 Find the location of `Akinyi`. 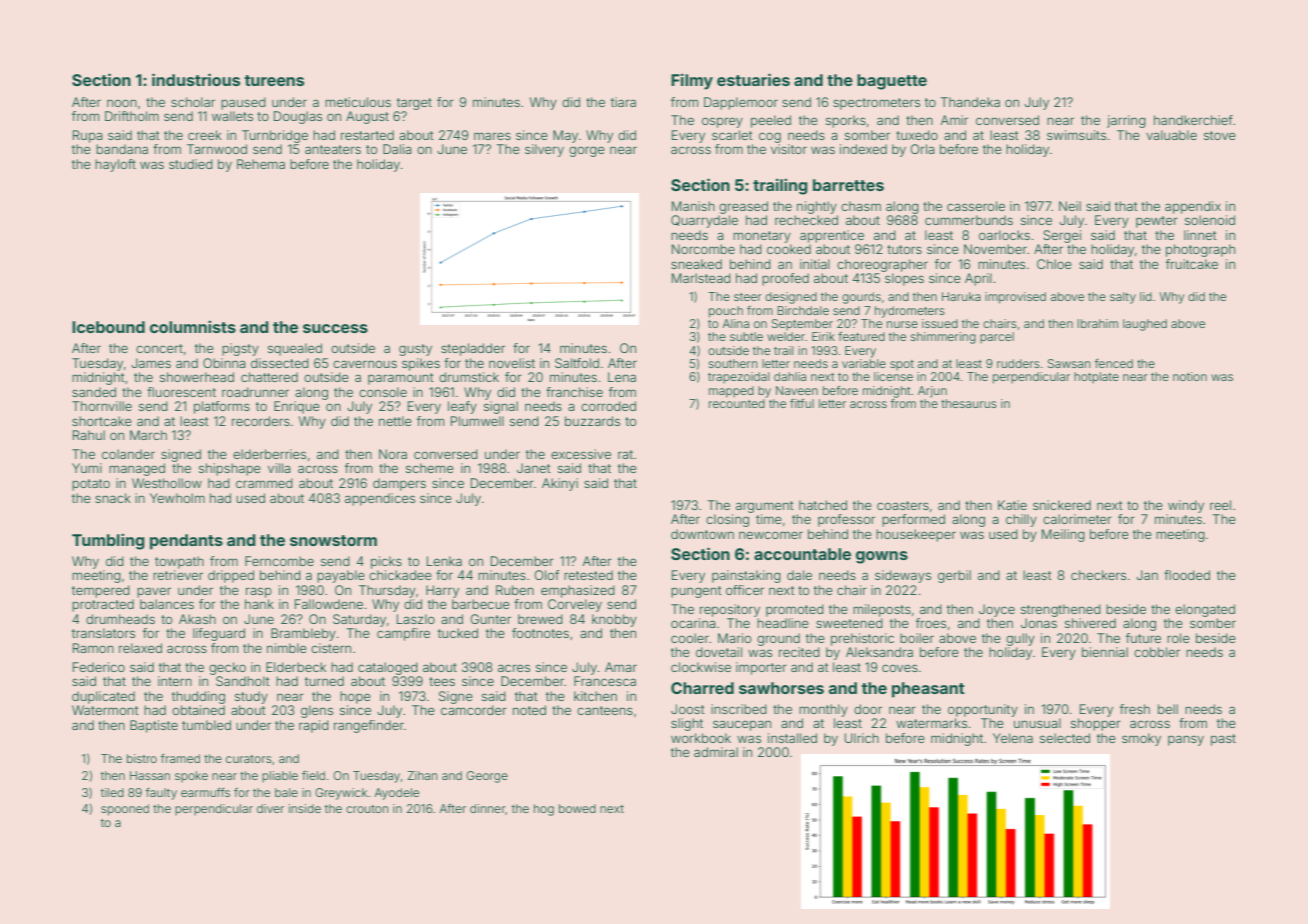

Akinyi is located at coordinates (560, 484).
